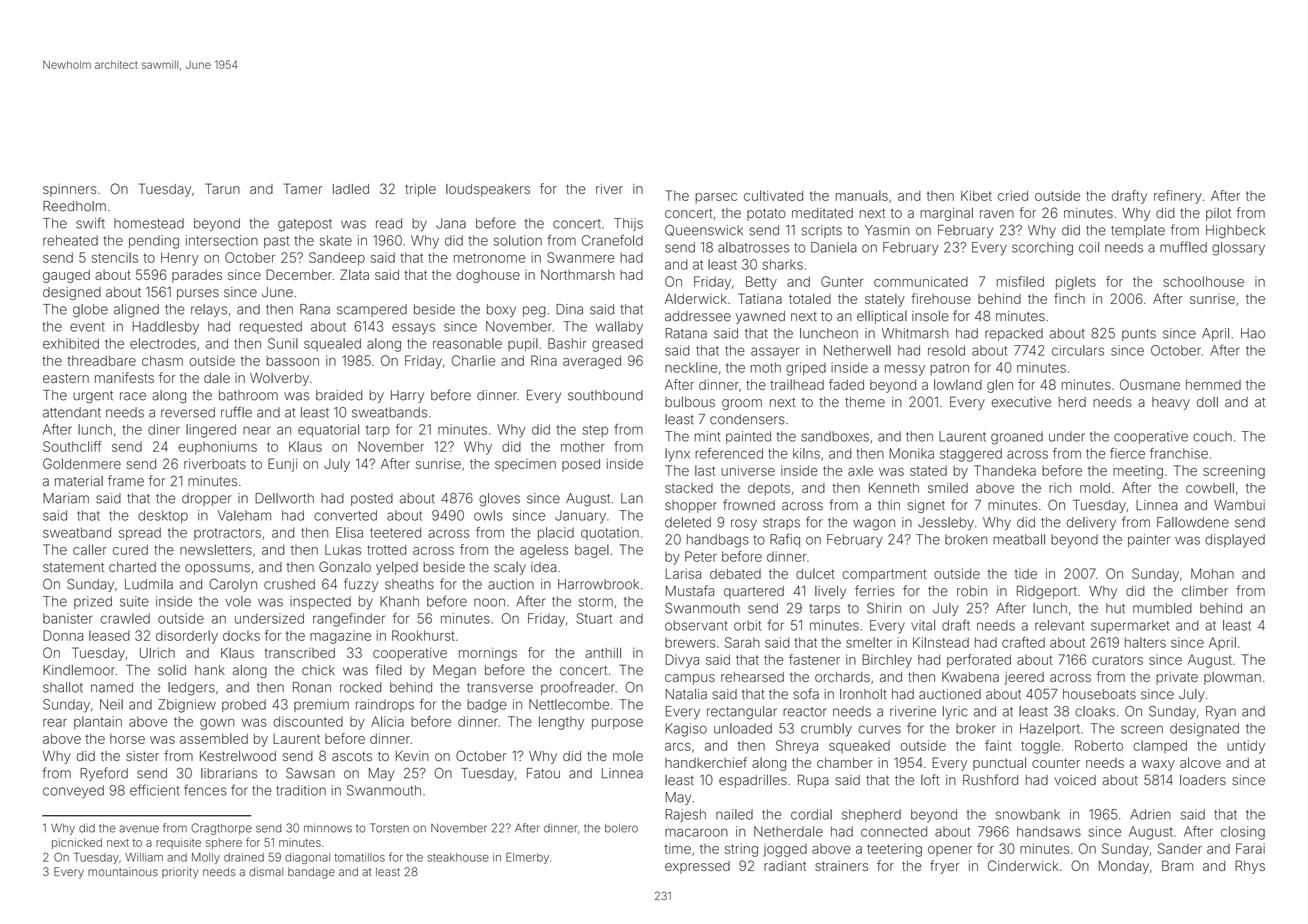 The image size is (1308, 924). I want to click on Bashir, so click(567, 343).
